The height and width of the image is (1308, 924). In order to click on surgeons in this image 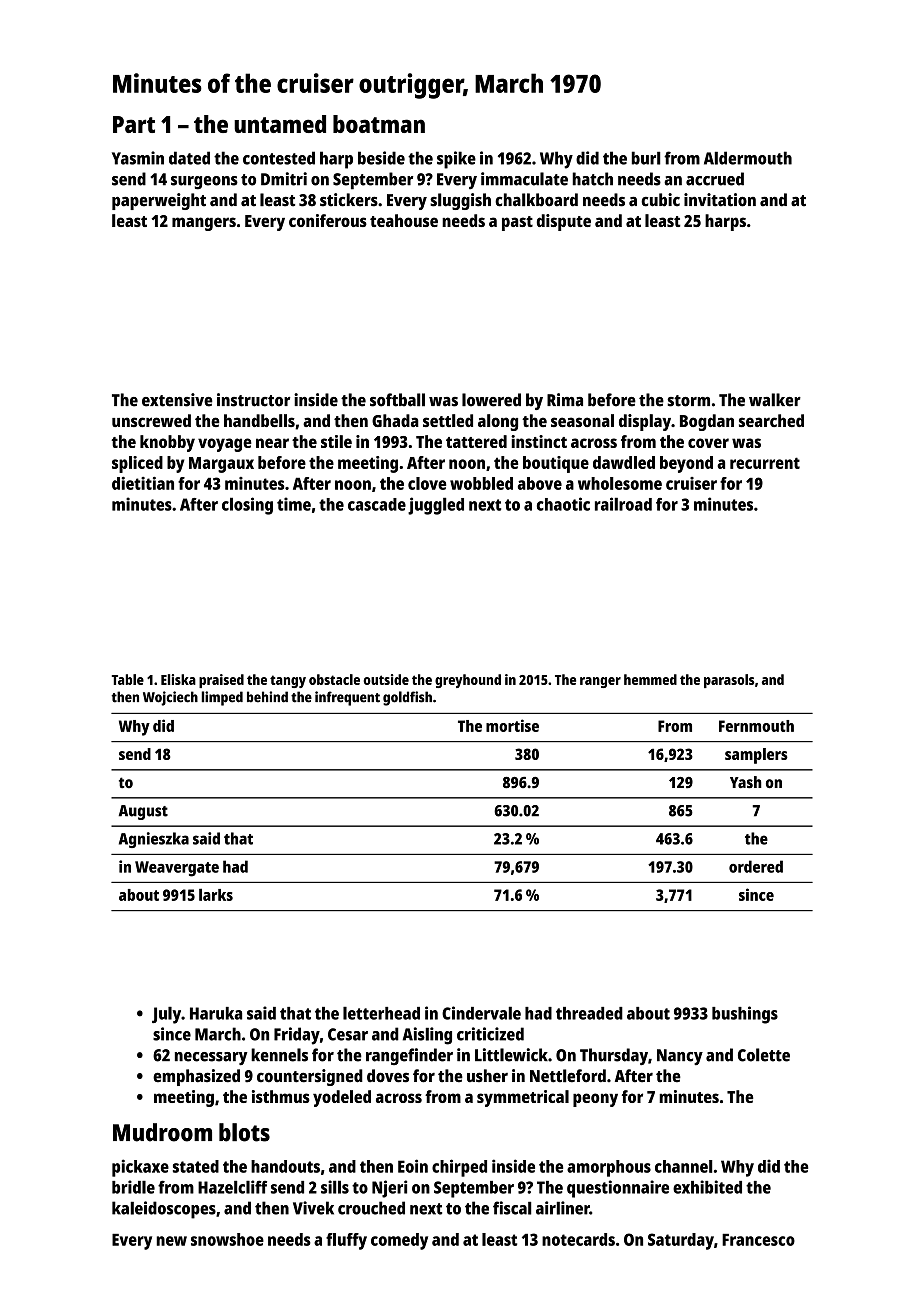, I will do `click(204, 183)`.
